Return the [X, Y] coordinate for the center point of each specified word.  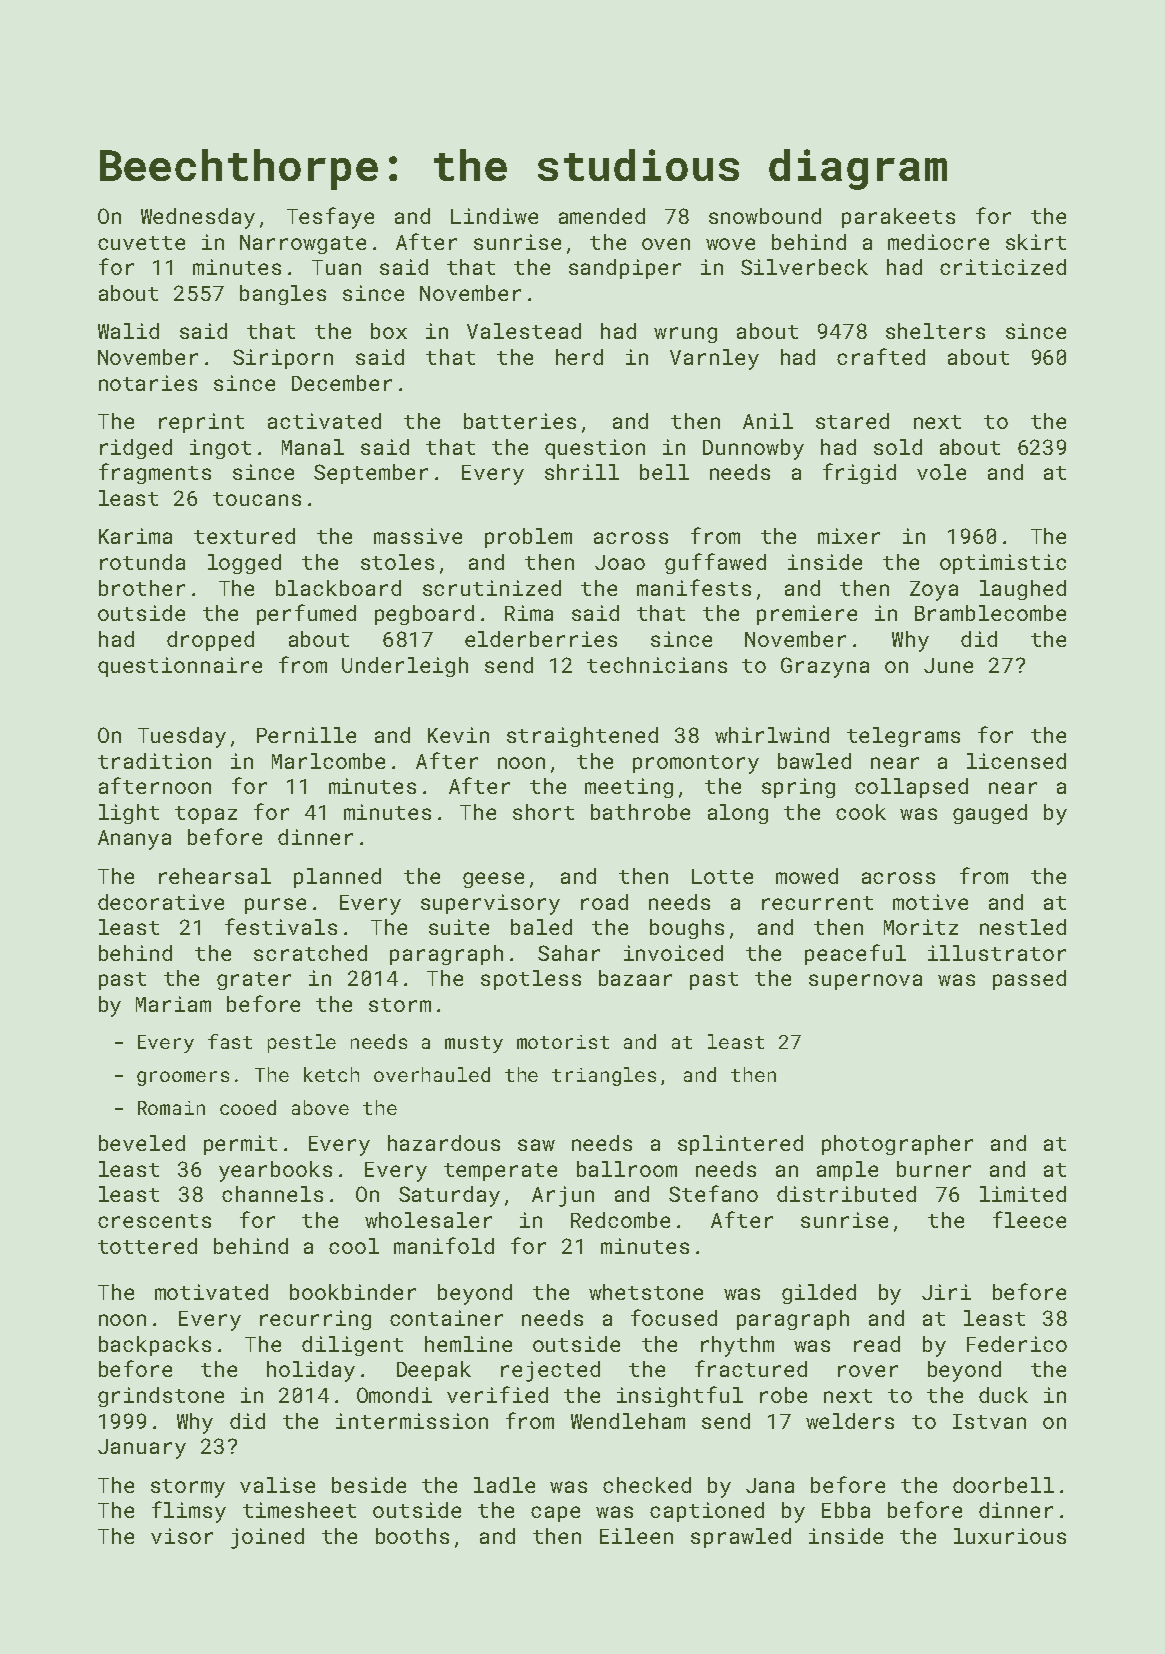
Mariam [173, 1004]
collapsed [911, 788]
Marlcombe [328, 761]
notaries [148, 383]
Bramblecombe [990, 613]
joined [267, 1538]
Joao [620, 562]
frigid [859, 473]
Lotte [722, 876]
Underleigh [405, 667]
